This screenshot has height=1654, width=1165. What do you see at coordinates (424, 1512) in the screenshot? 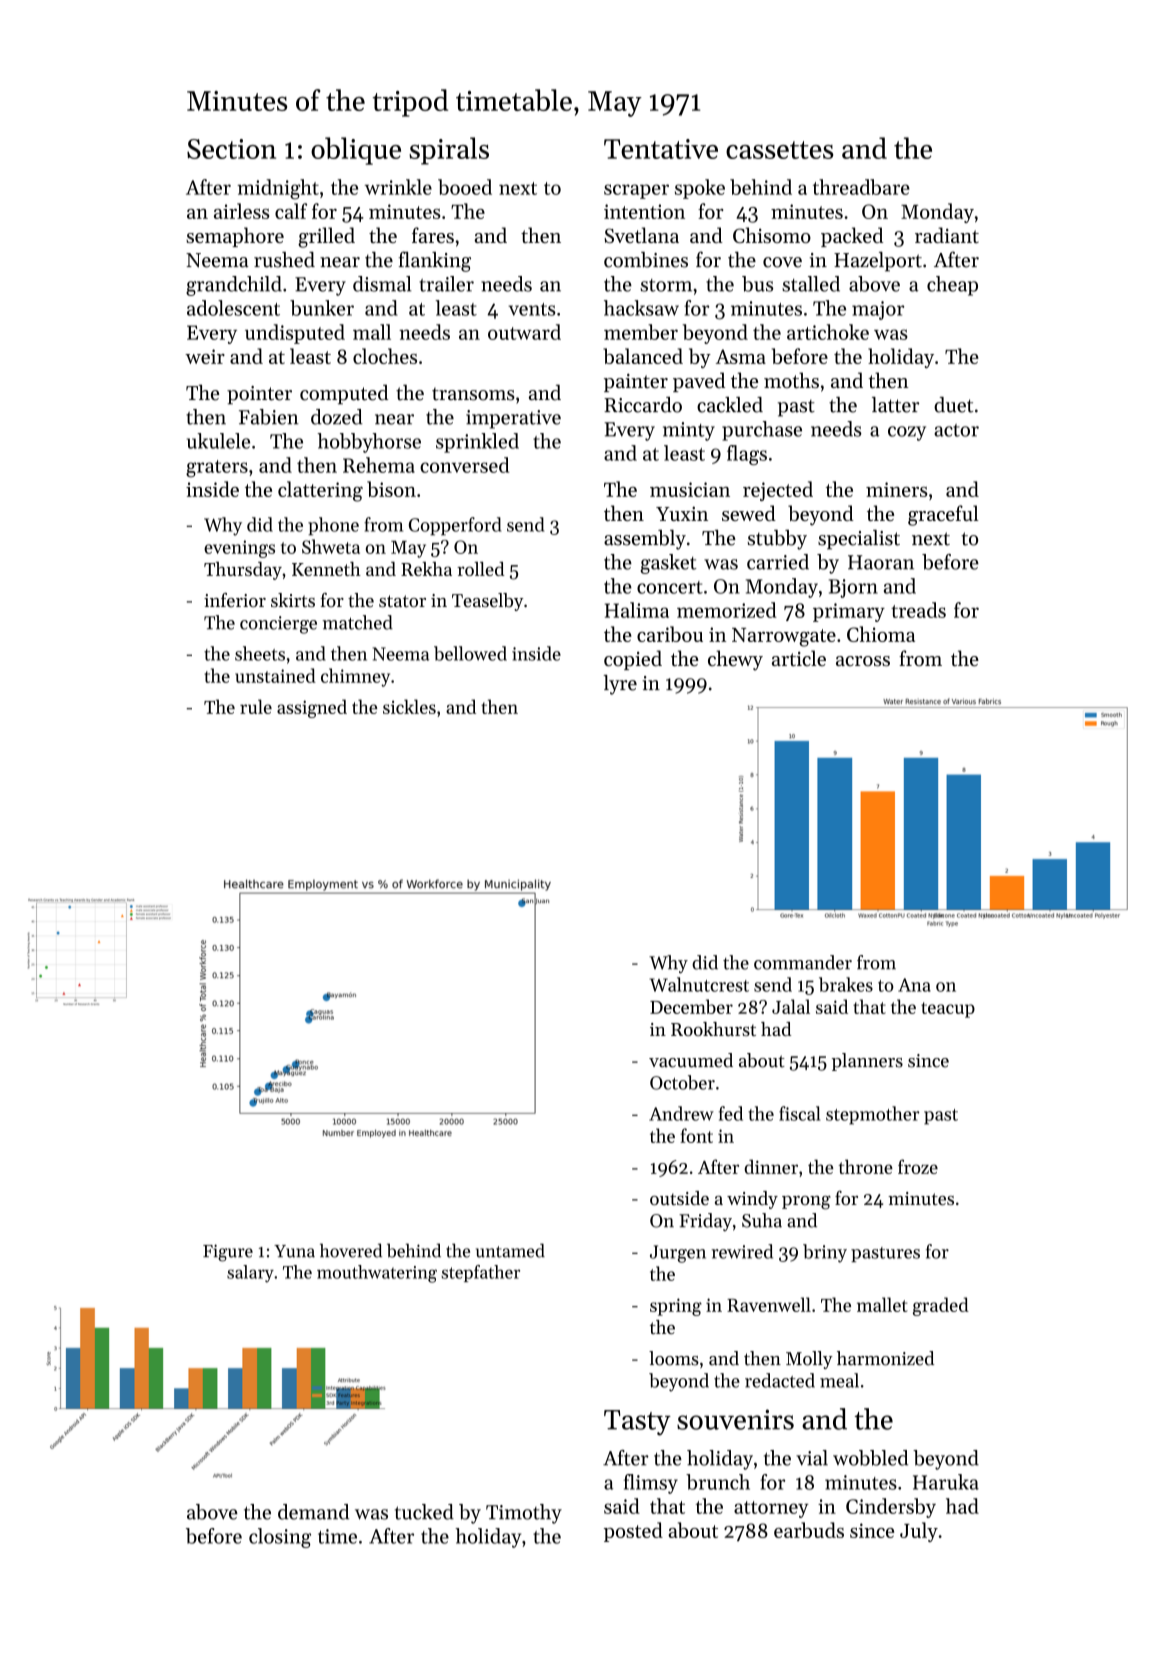
I see `tucked` at bounding box center [424, 1512].
